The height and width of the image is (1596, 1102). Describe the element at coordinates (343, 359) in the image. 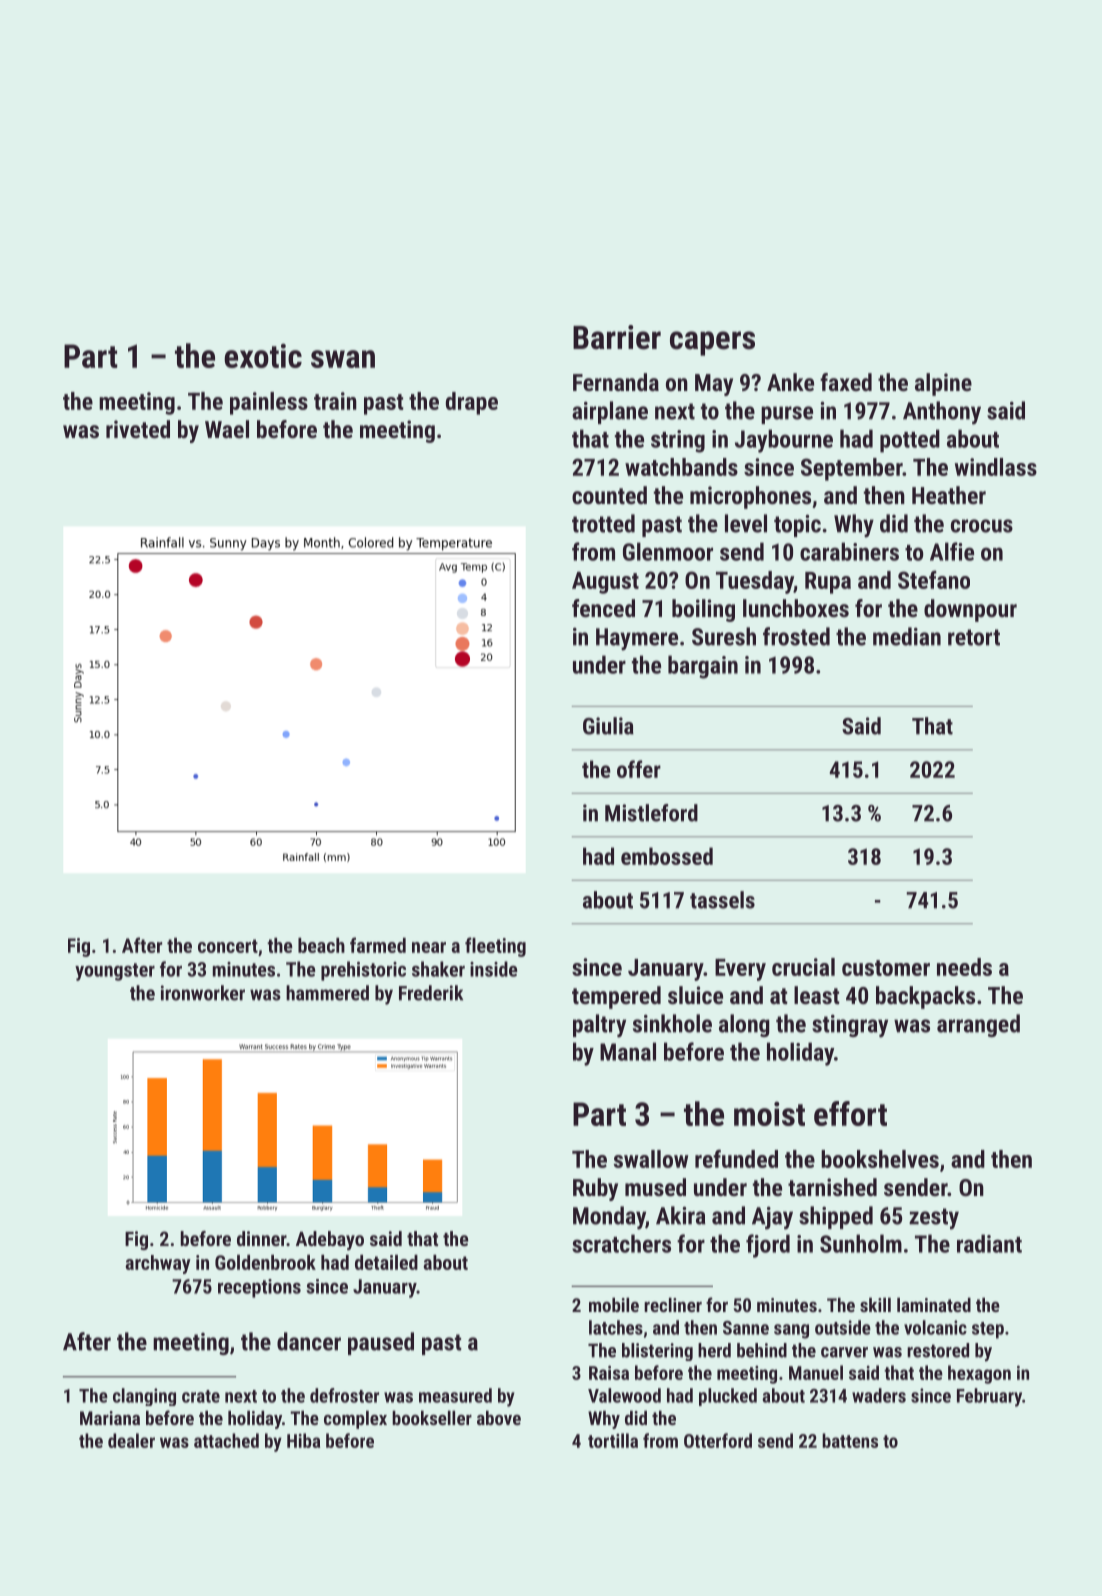

I see `swan` at that location.
